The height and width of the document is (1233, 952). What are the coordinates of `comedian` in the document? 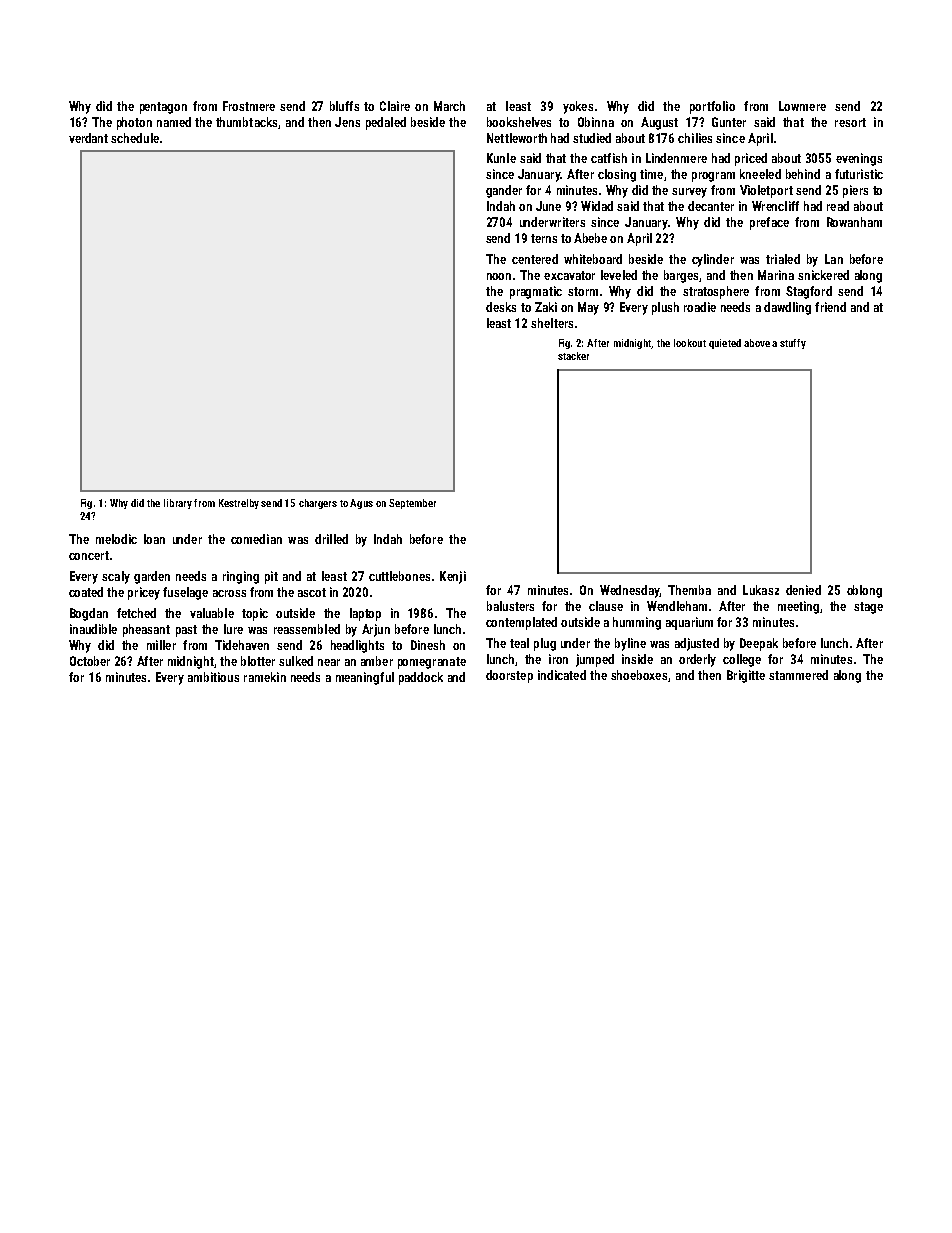 It's located at (256, 539).
